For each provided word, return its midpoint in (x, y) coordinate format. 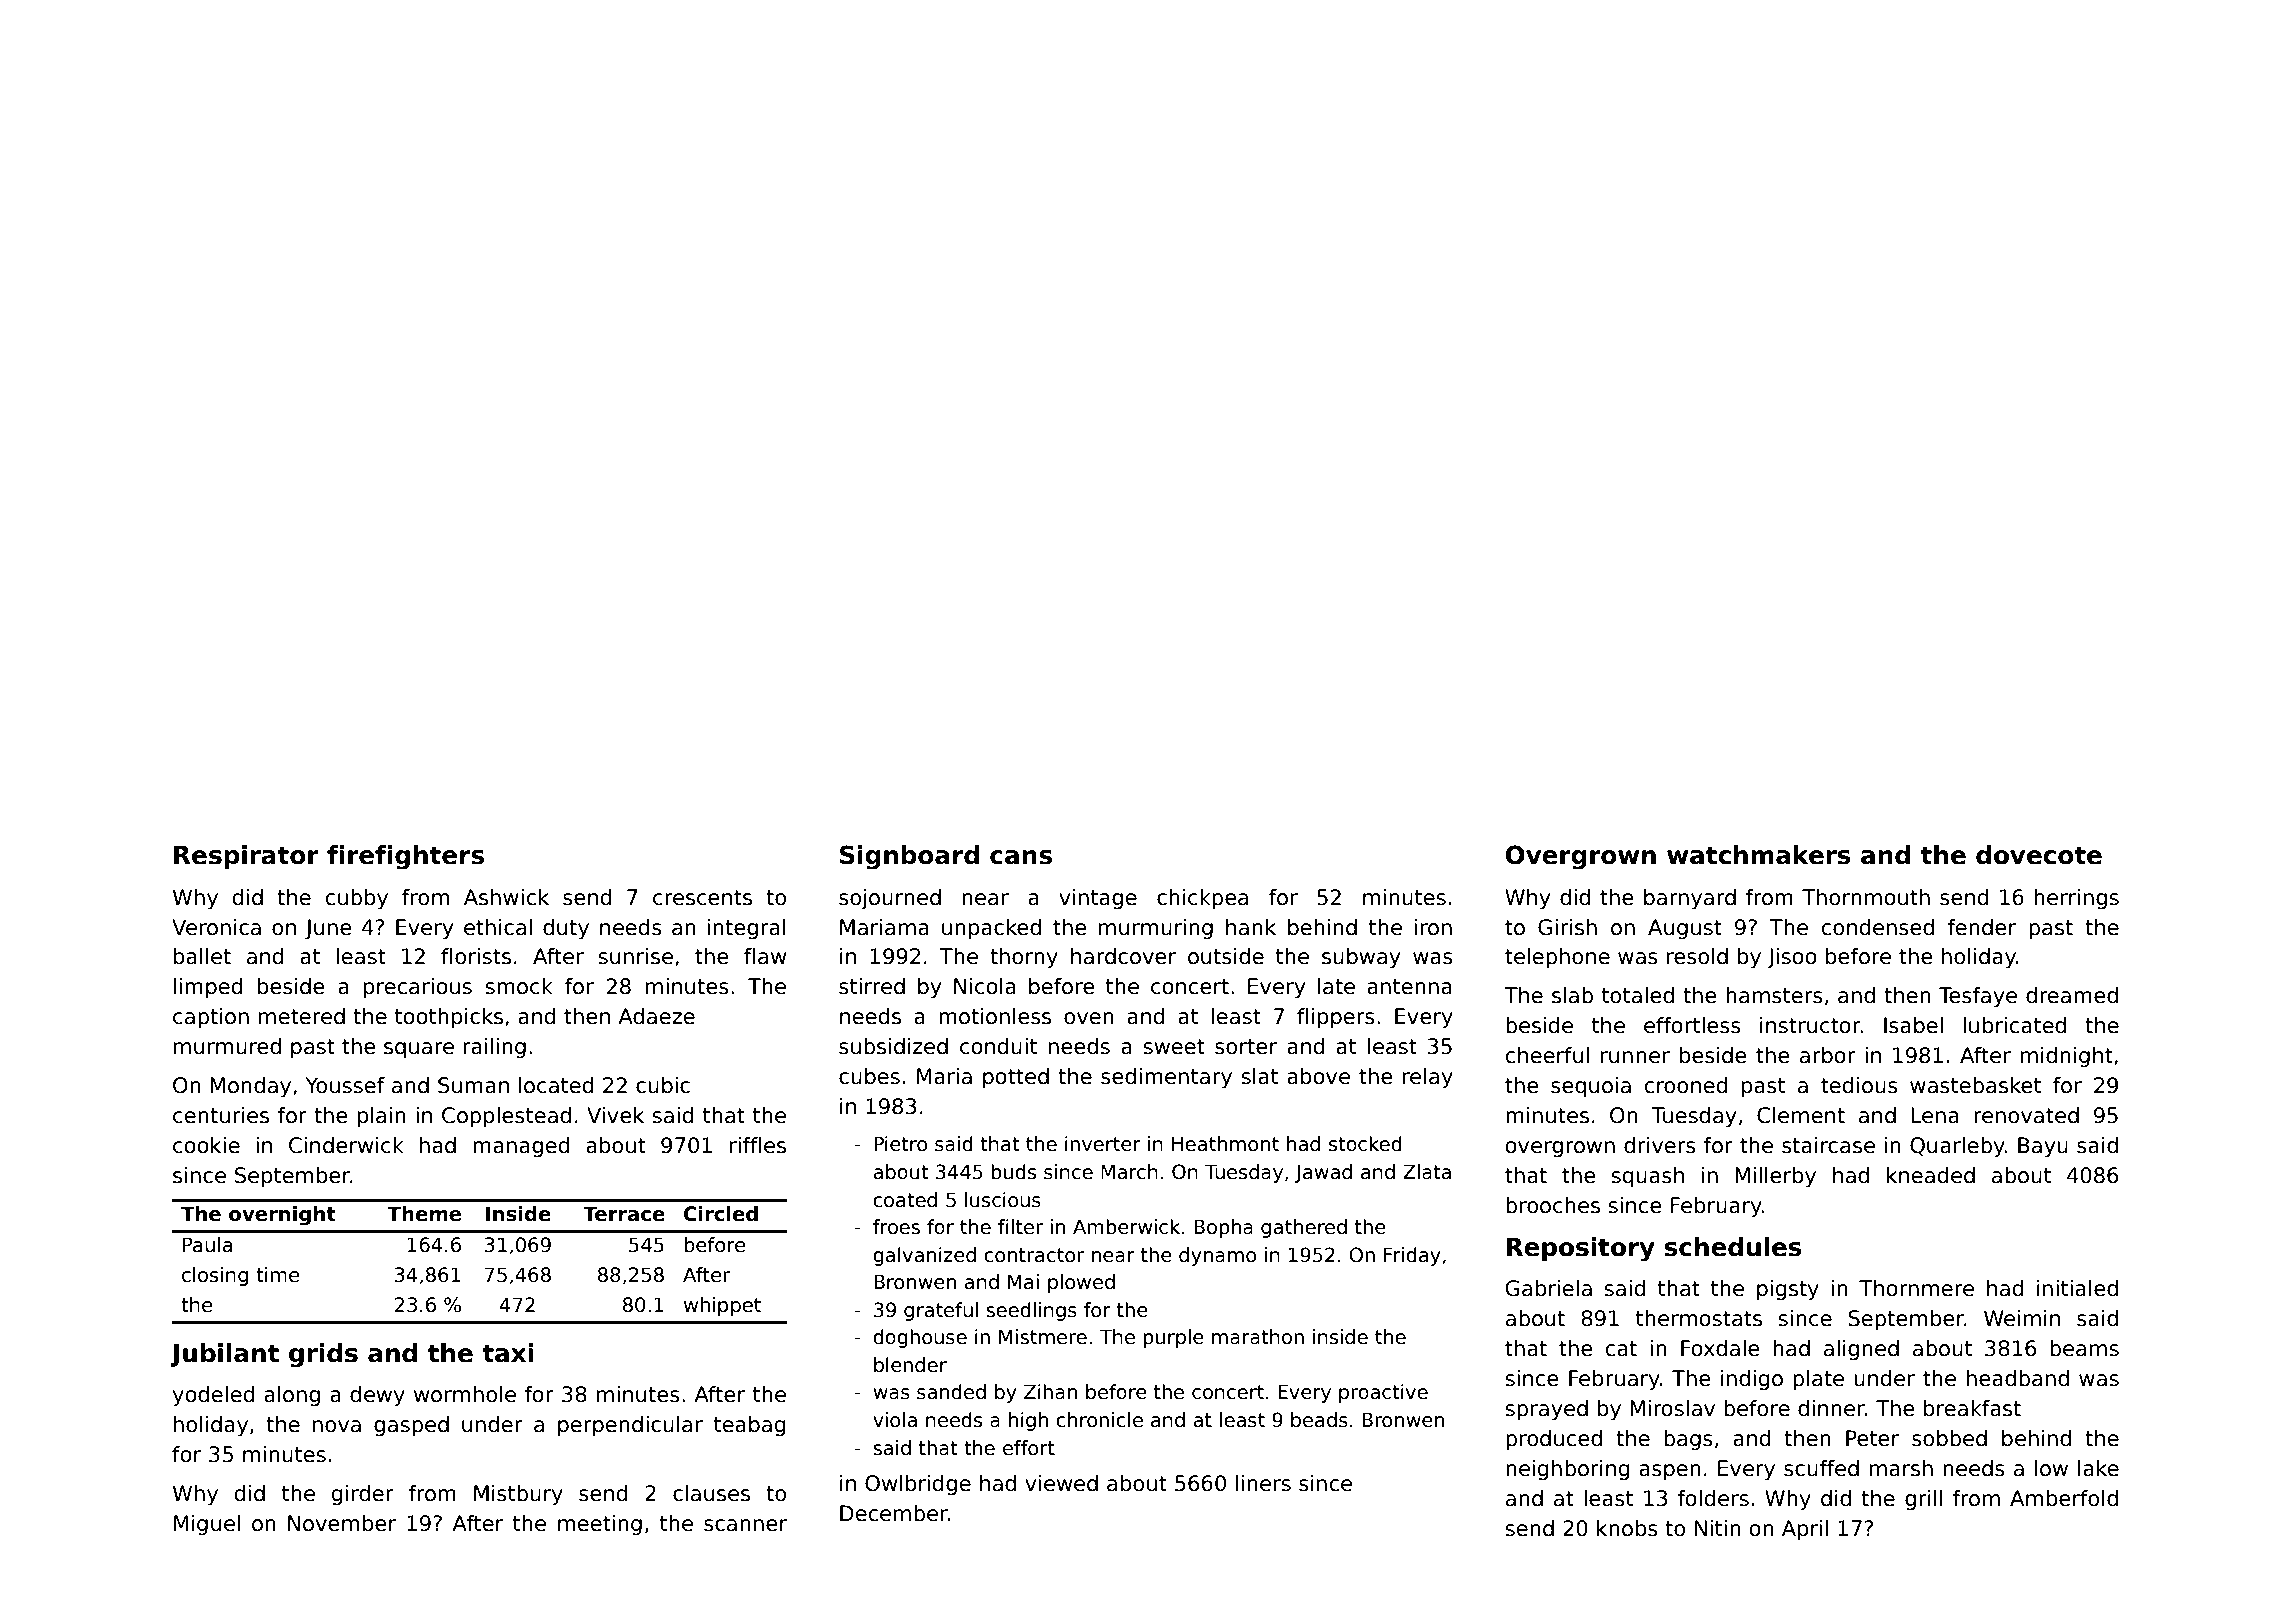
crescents (702, 898)
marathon (1258, 1337)
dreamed (2072, 995)
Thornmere (1916, 1288)
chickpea (1202, 899)
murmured (227, 1046)
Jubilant (224, 1355)
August (1685, 929)
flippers (1336, 1018)
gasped (411, 1426)
